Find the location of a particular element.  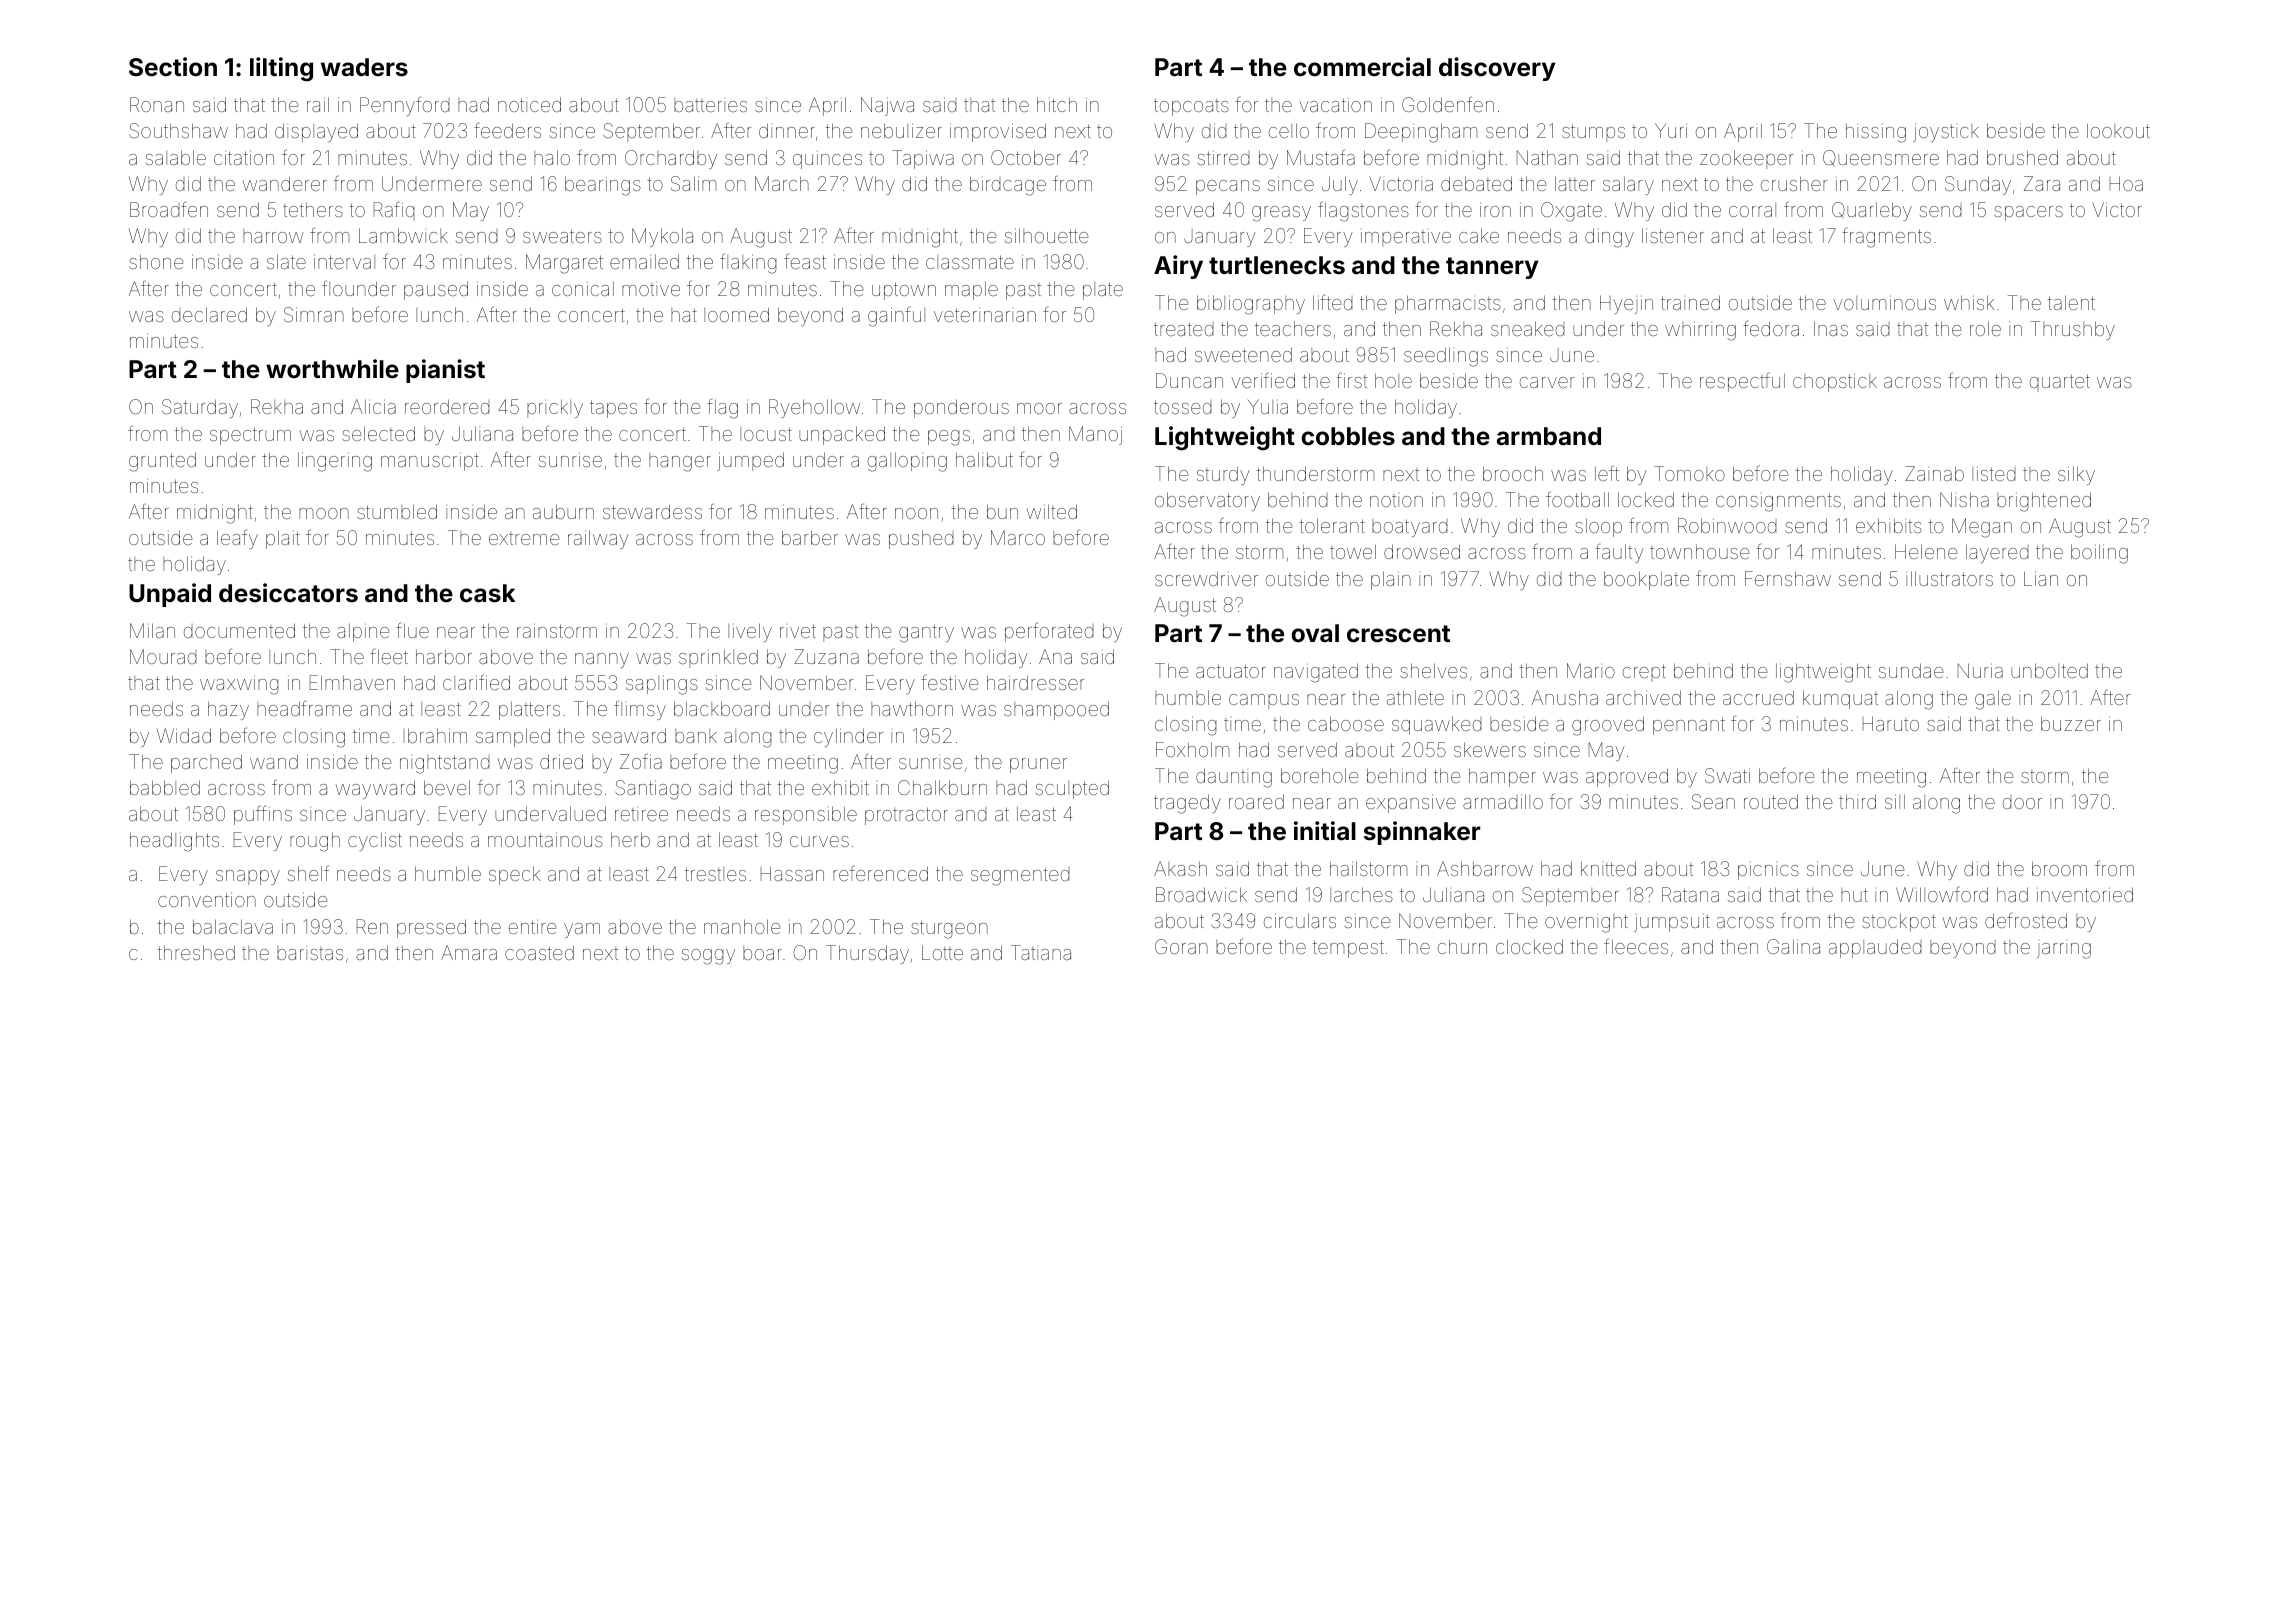

respectful is located at coordinates (1742, 382).
